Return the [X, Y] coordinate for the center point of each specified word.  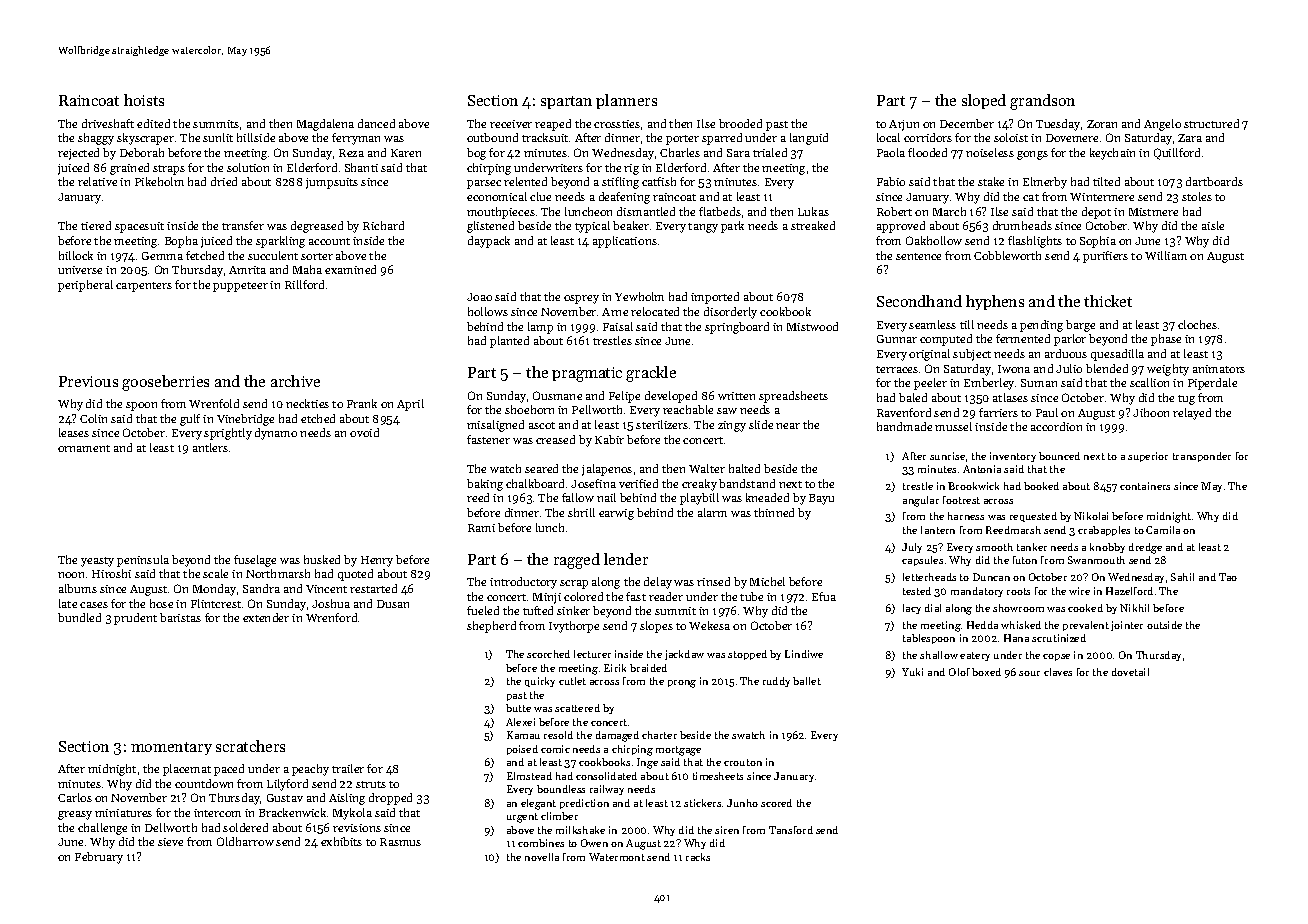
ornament [84, 448]
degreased [317, 227]
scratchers [250, 746]
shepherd [491, 627]
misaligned [495, 426]
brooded [740, 123]
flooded [927, 152]
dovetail [1130, 672]
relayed [1192, 414]
